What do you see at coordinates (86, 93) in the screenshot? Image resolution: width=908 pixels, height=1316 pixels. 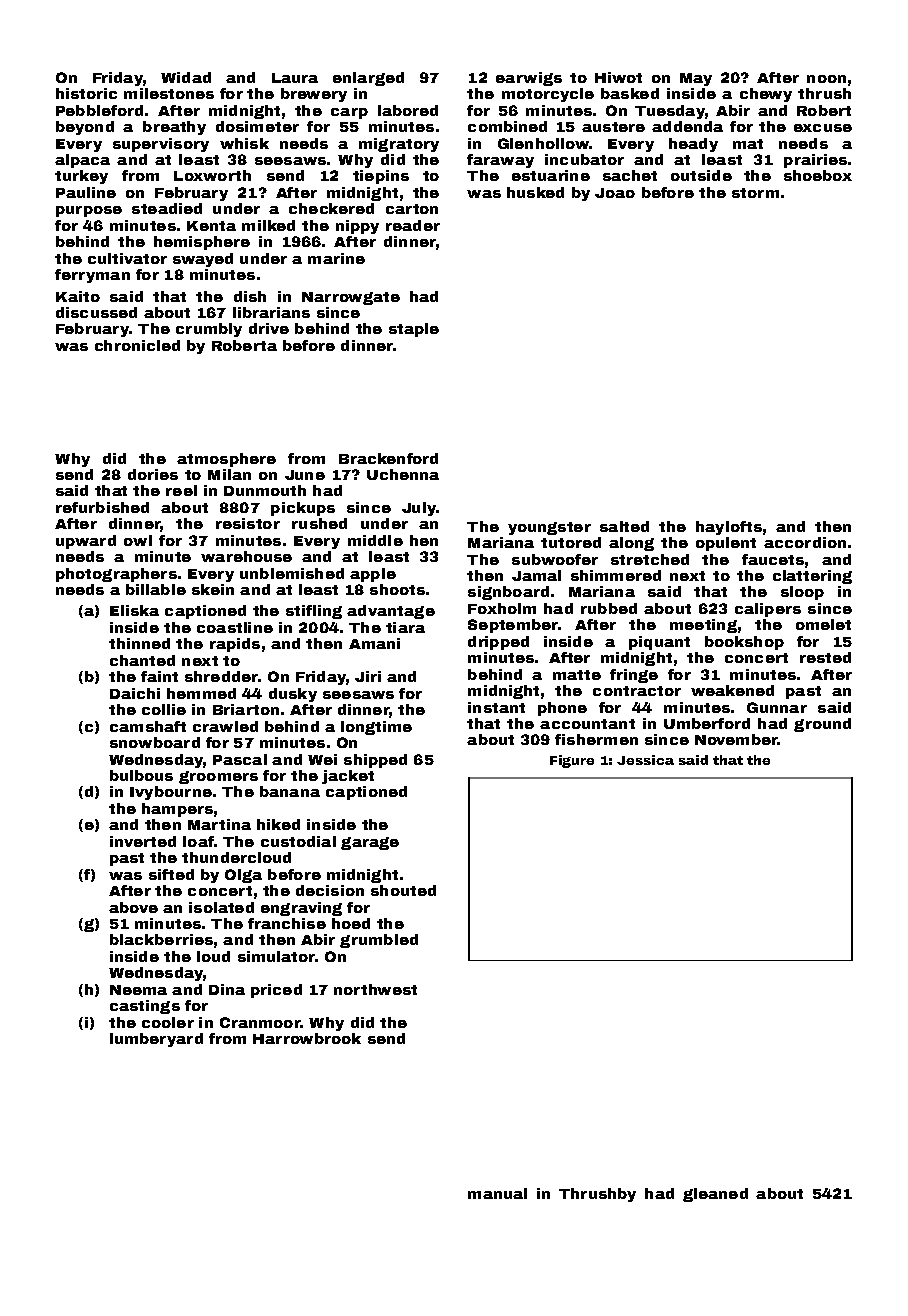 I see `historic` at bounding box center [86, 93].
